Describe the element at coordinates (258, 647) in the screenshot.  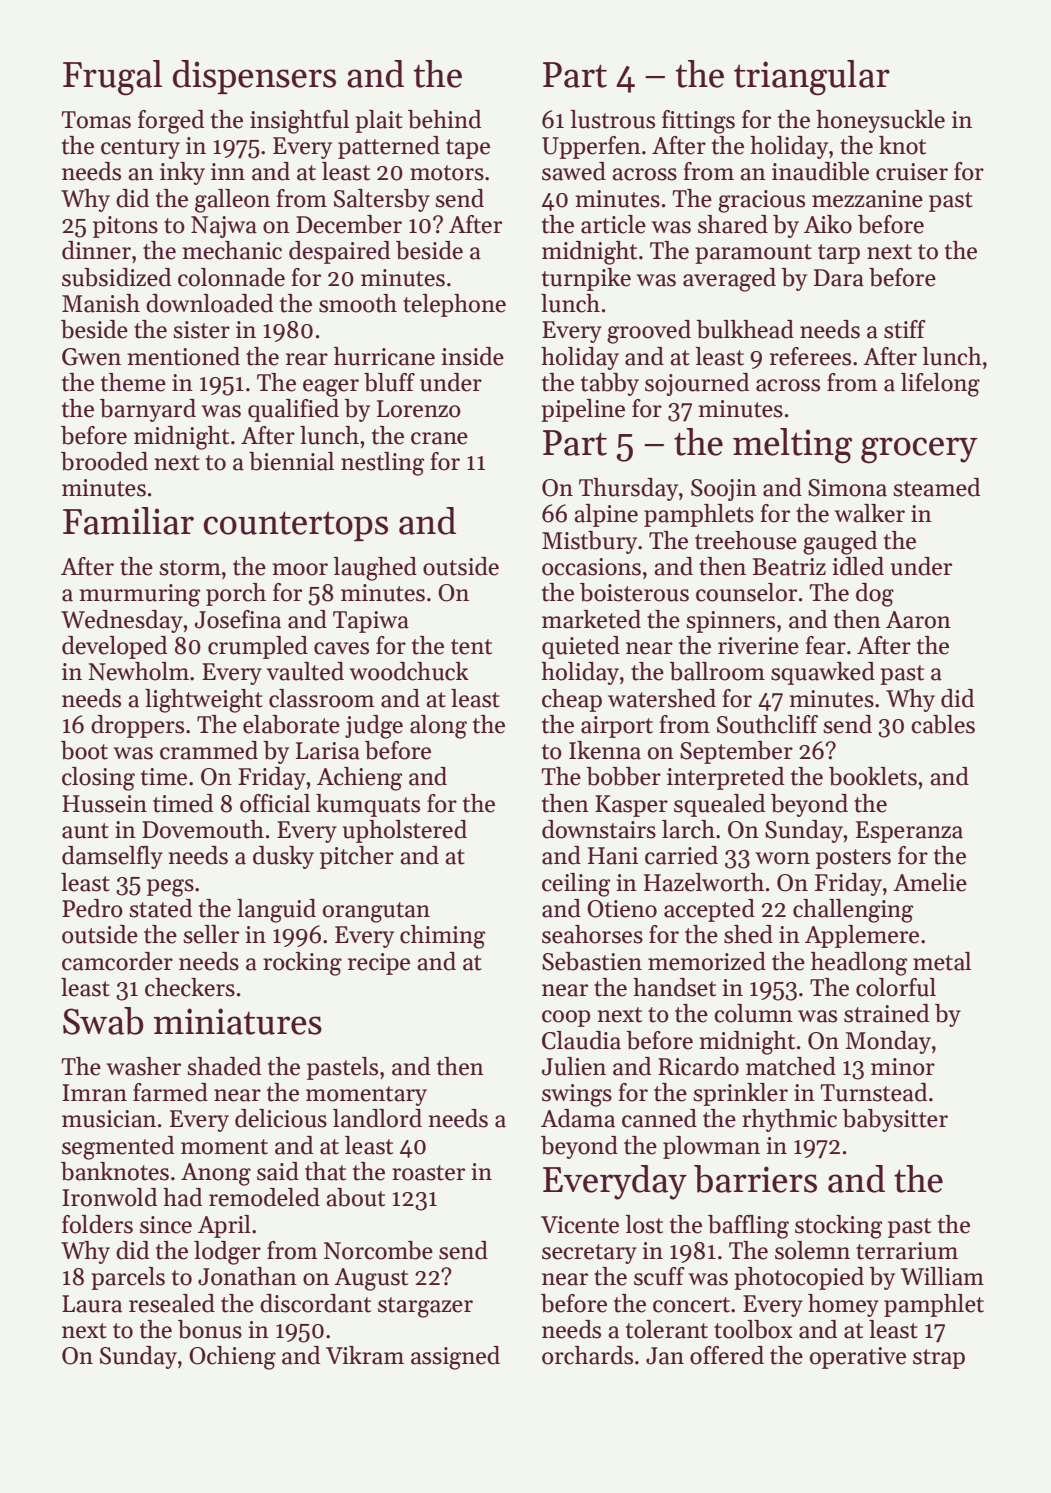
I see `crumpled` at that location.
